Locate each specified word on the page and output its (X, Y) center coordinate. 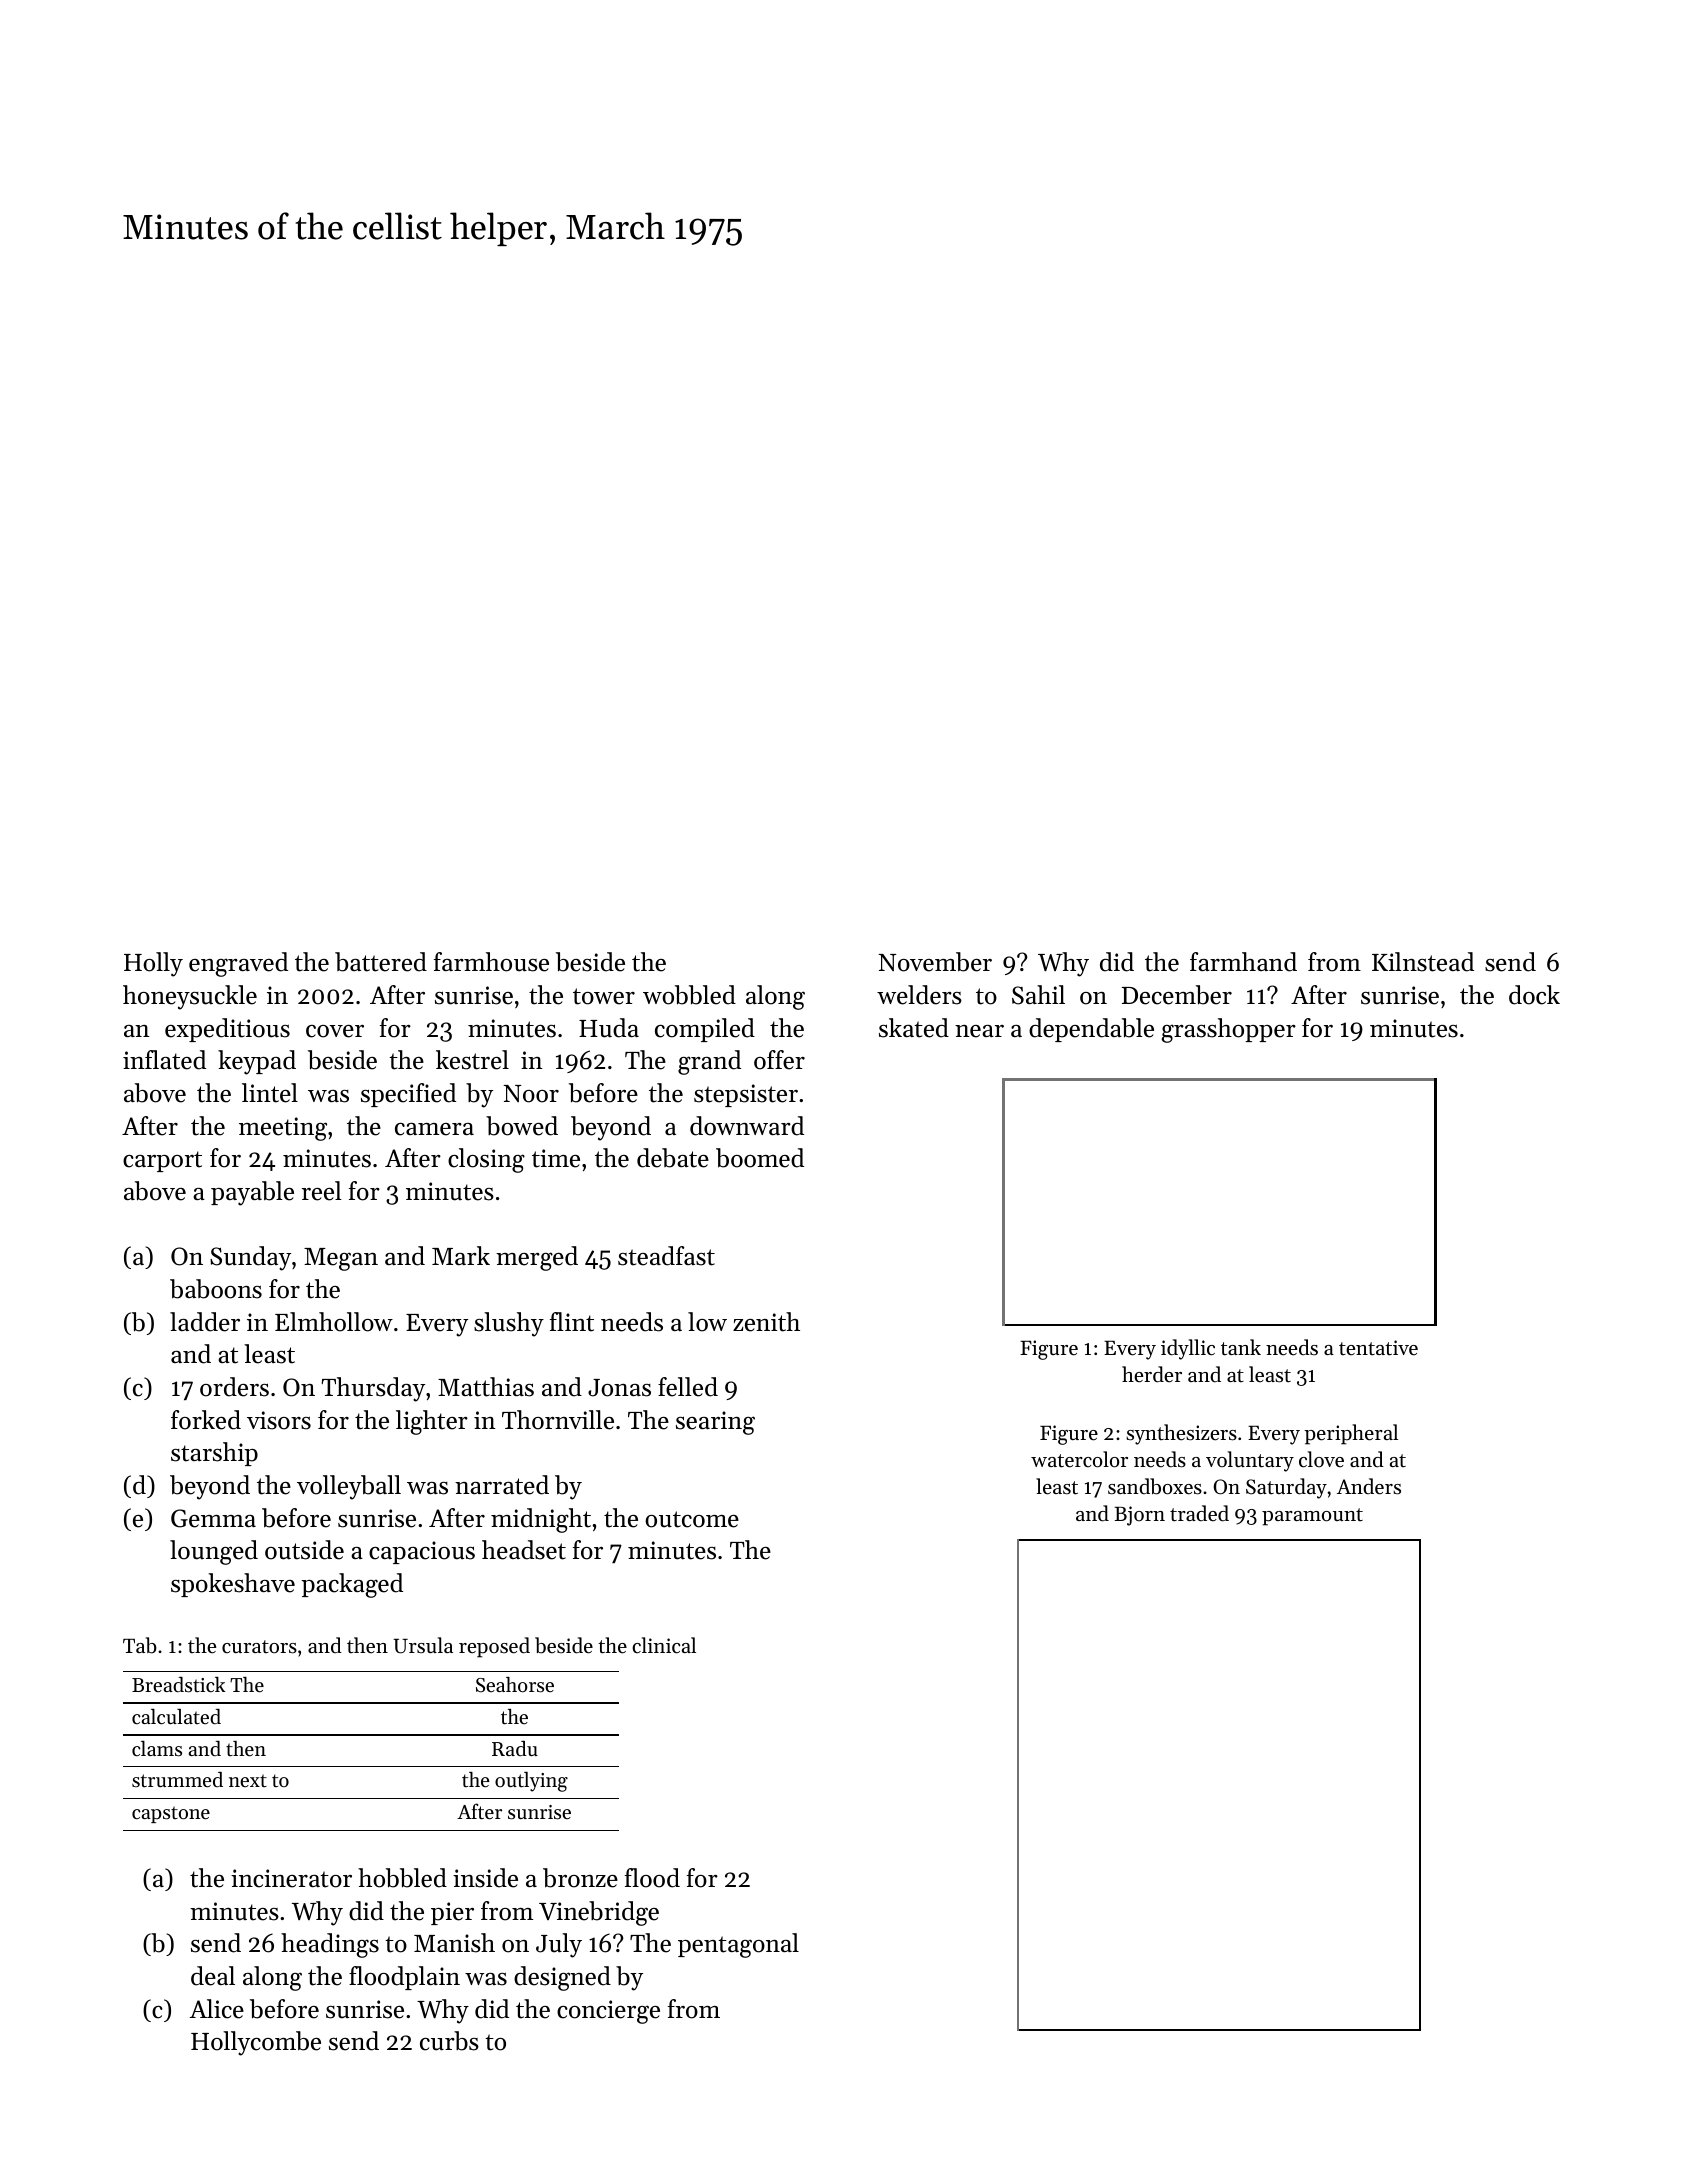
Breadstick (178, 1685)
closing (486, 1160)
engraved (238, 964)
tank (1241, 1347)
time (556, 1158)
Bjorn (1140, 1516)
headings (330, 1945)
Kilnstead (1423, 962)
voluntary (1250, 1461)
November (935, 962)
